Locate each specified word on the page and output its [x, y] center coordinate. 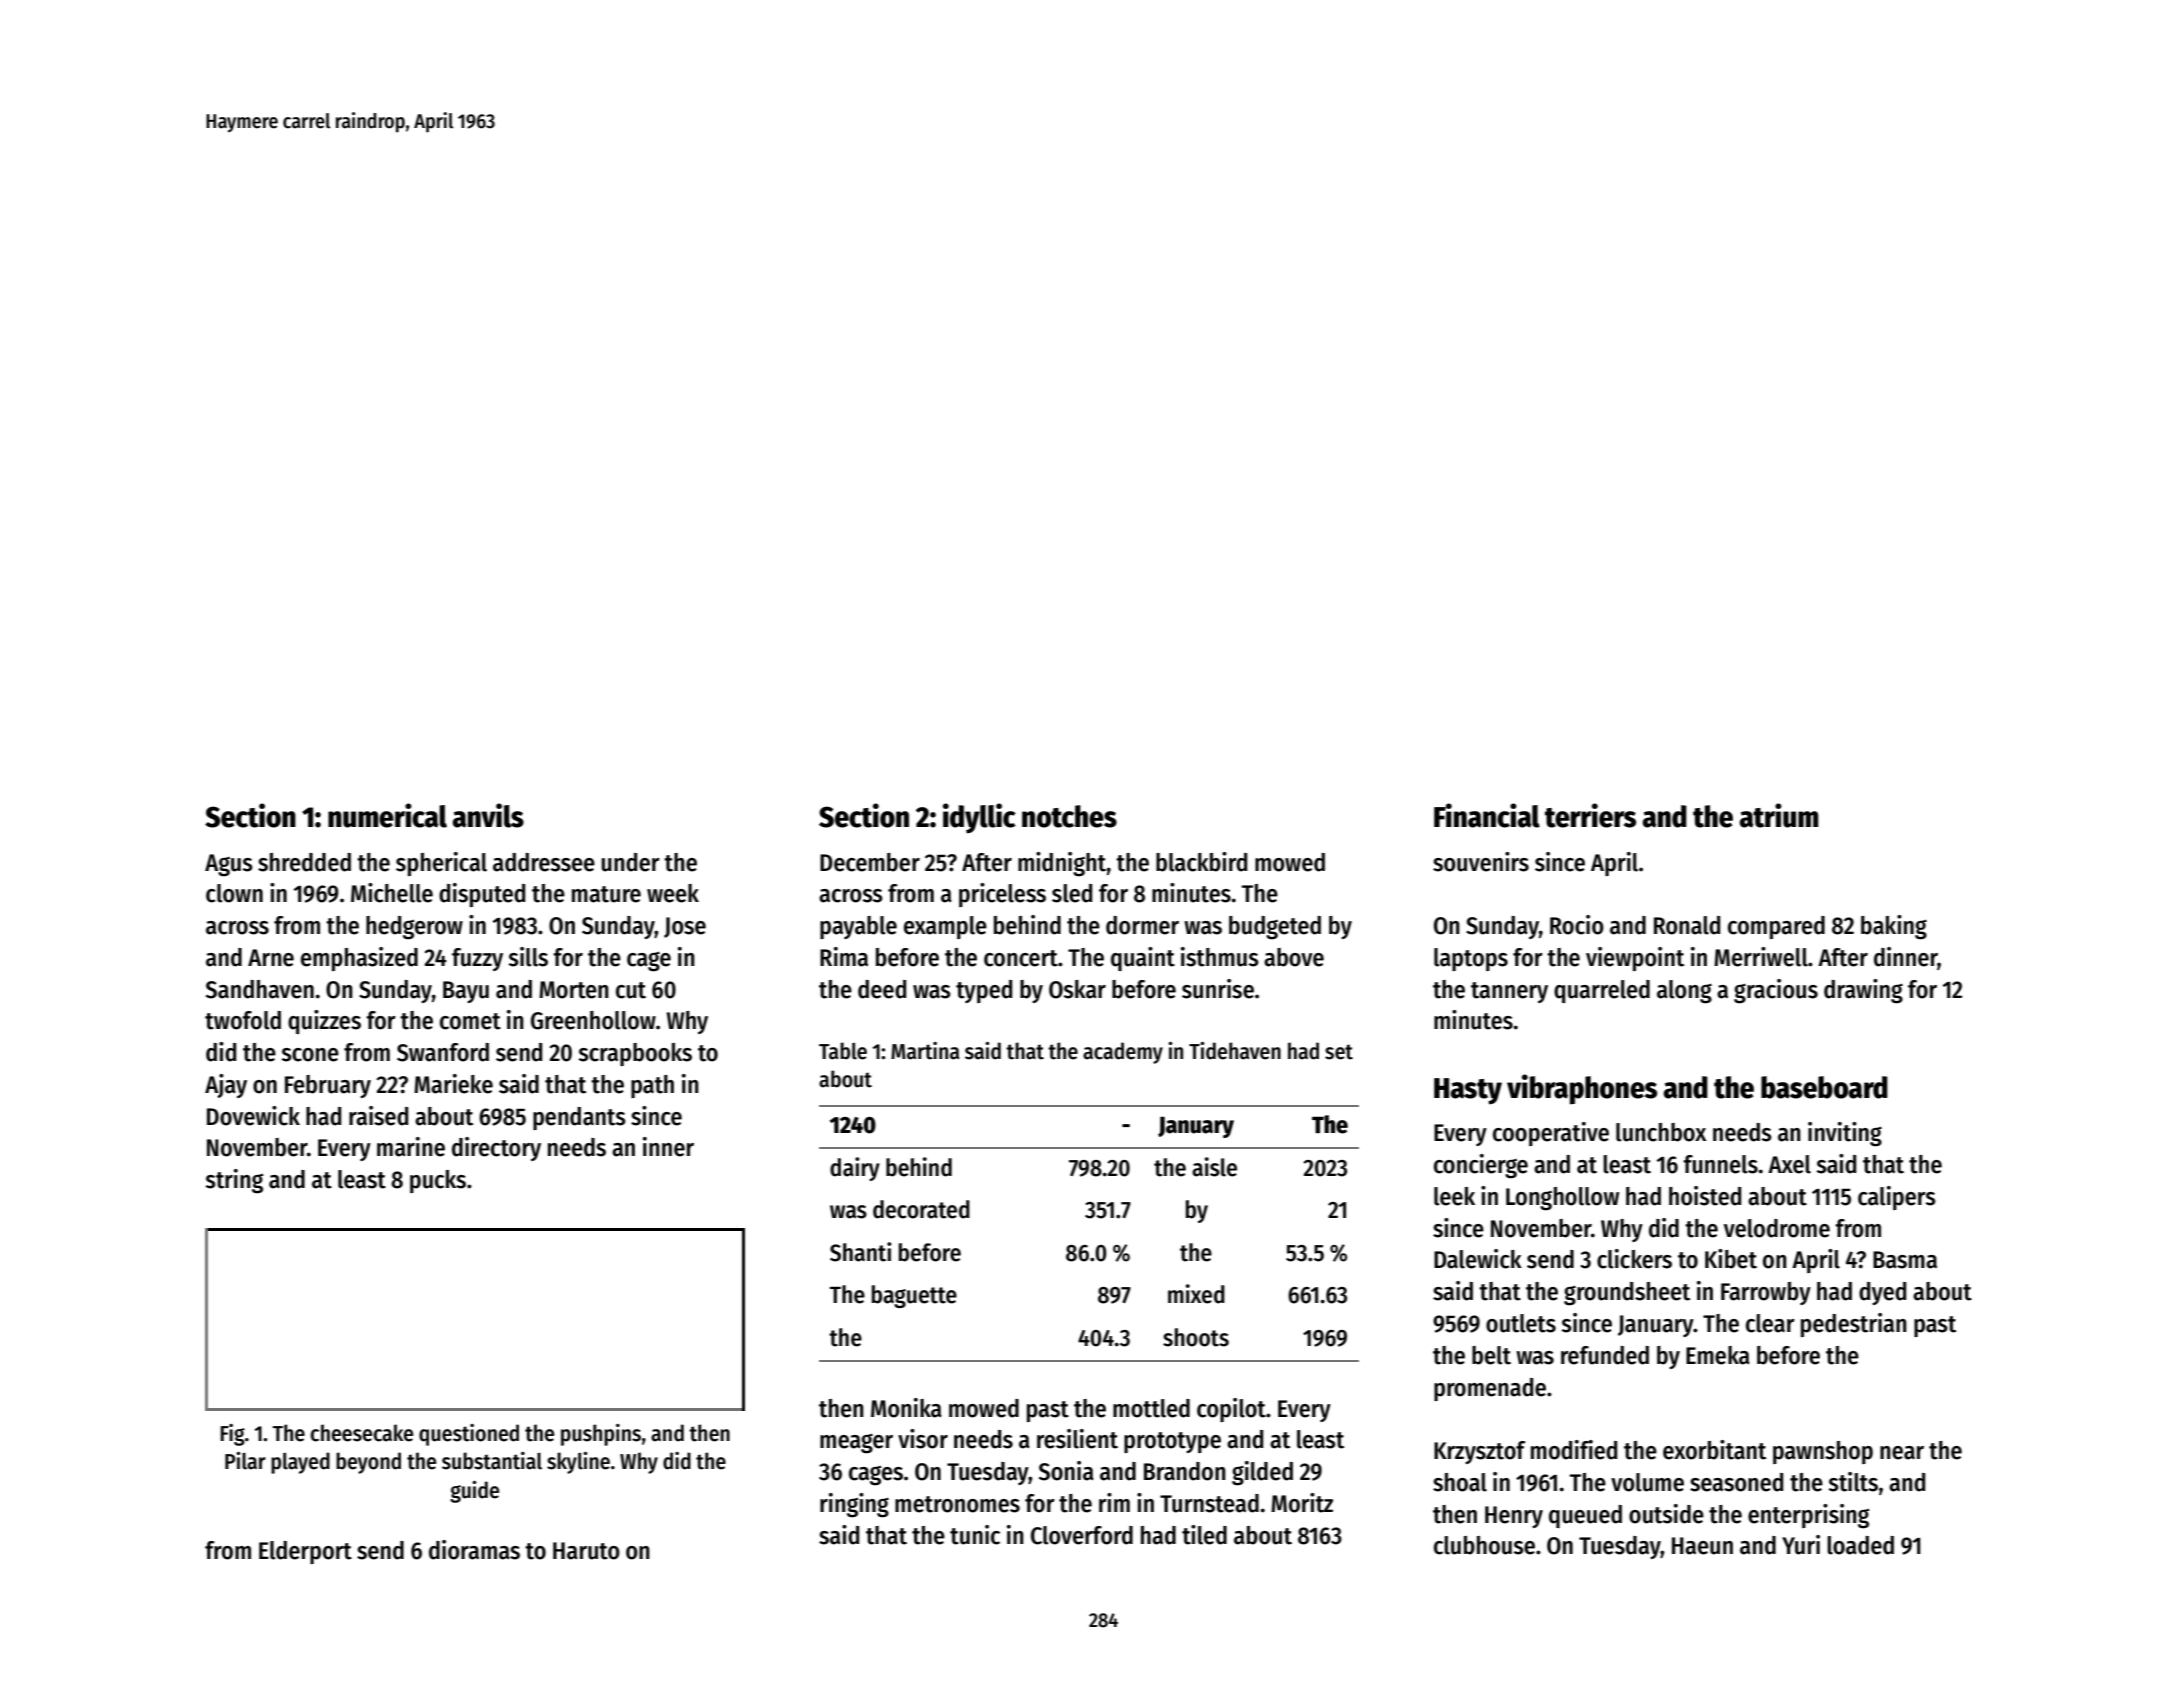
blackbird [1201, 862]
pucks [438, 1181]
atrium [1779, 815]
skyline [578, 1463]
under [630, 862]
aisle [1214, 1167]
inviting [1845, 1134]
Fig [232, 1435]
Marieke [453, 1084]
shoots [1196, 1337]
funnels [1720, 1164]
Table [843, 1051]
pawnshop [1823, 1452]
